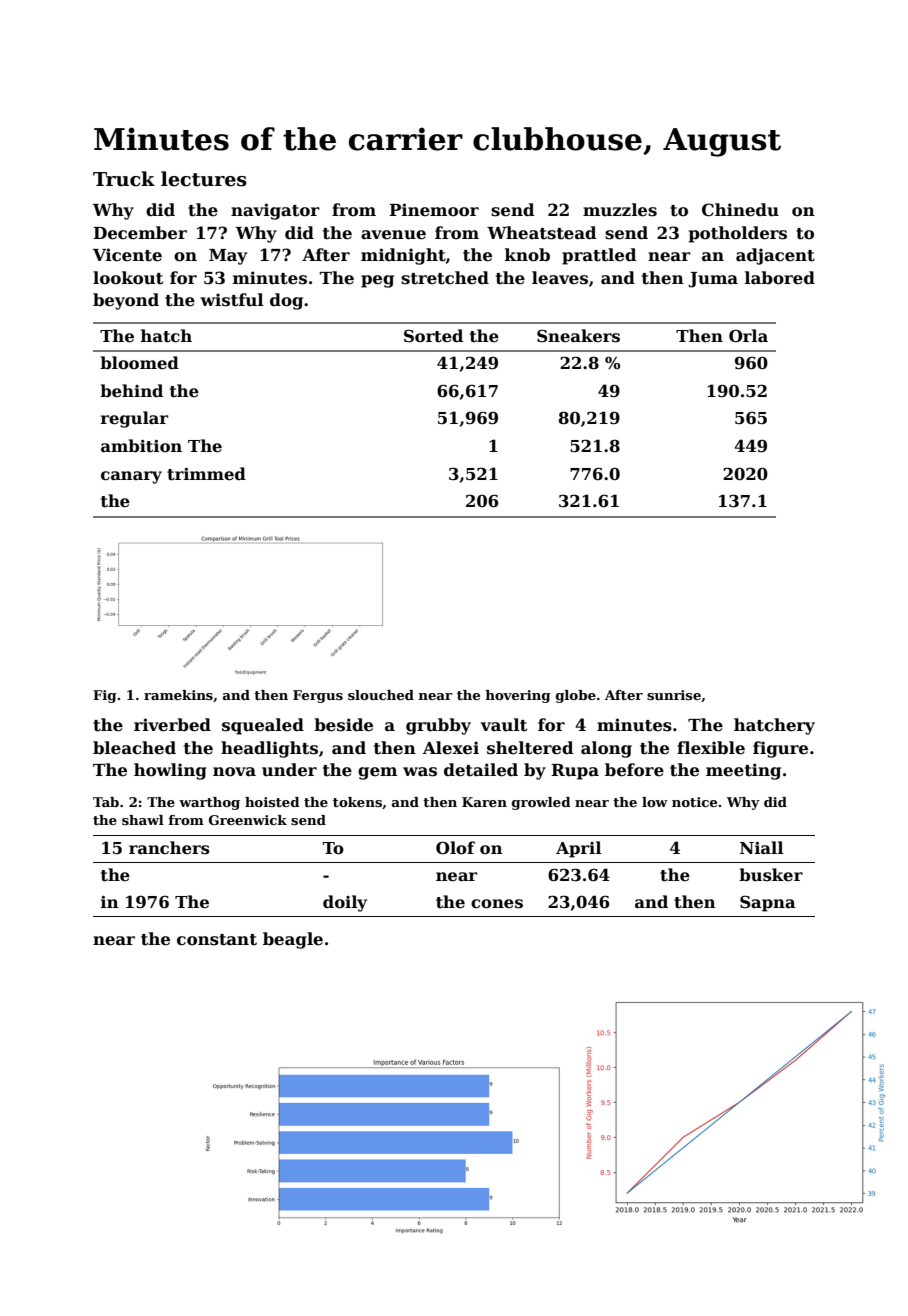  What do you see at coordinates (434, 210) in the document?
I see `Pinemoor` at bounding box center [434, 210].
